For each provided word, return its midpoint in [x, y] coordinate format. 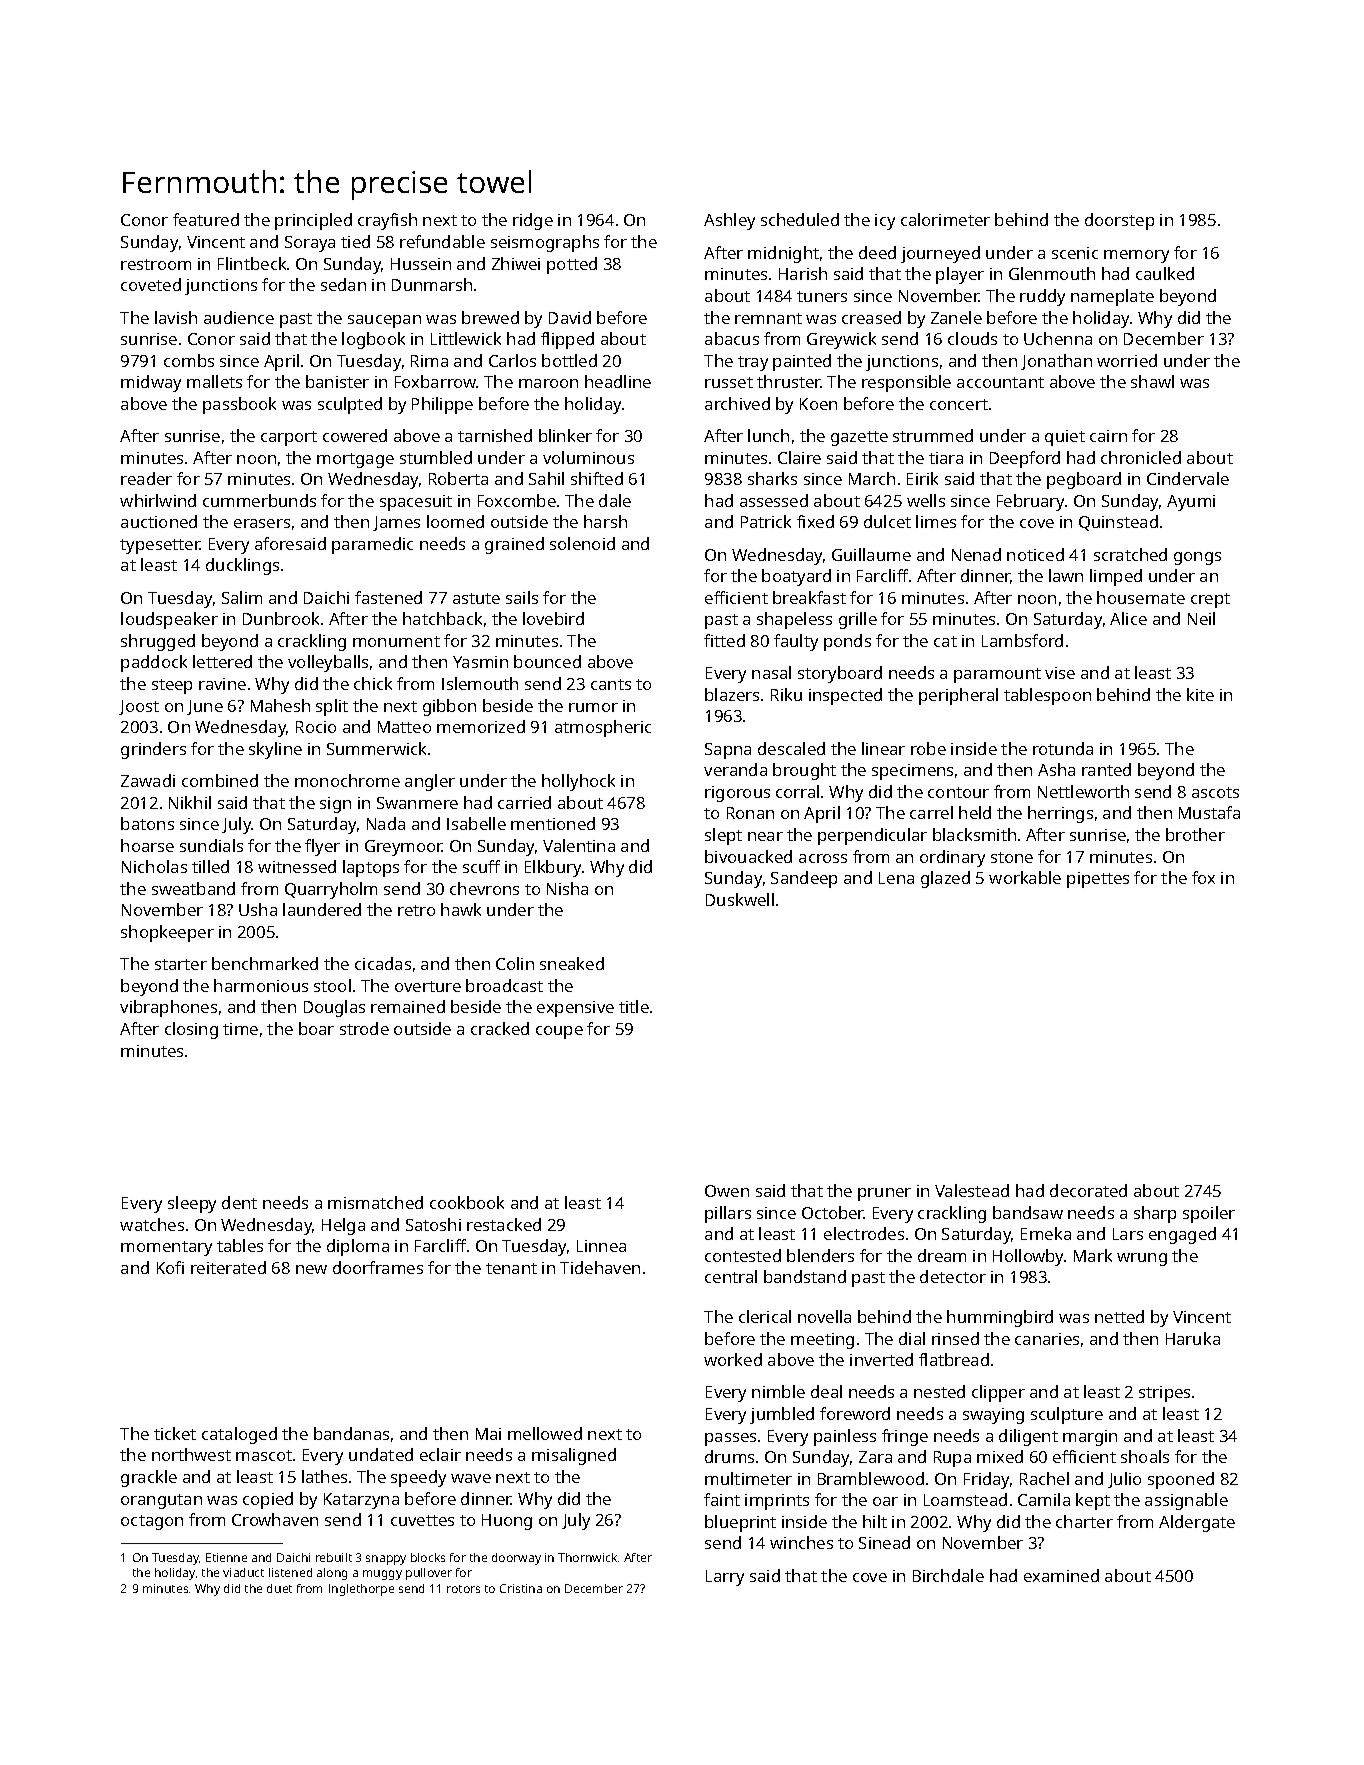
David [570, 317]
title [634, 1006]
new [311, 1269]
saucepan [384, 321]
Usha [258, 909]
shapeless [794, 620]
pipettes [1098, 880]
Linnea [601, 1246]
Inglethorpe [361, 1590]
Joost [139, 707]
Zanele [956, 317]
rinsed [955, 1338]
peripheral [958, 696]
